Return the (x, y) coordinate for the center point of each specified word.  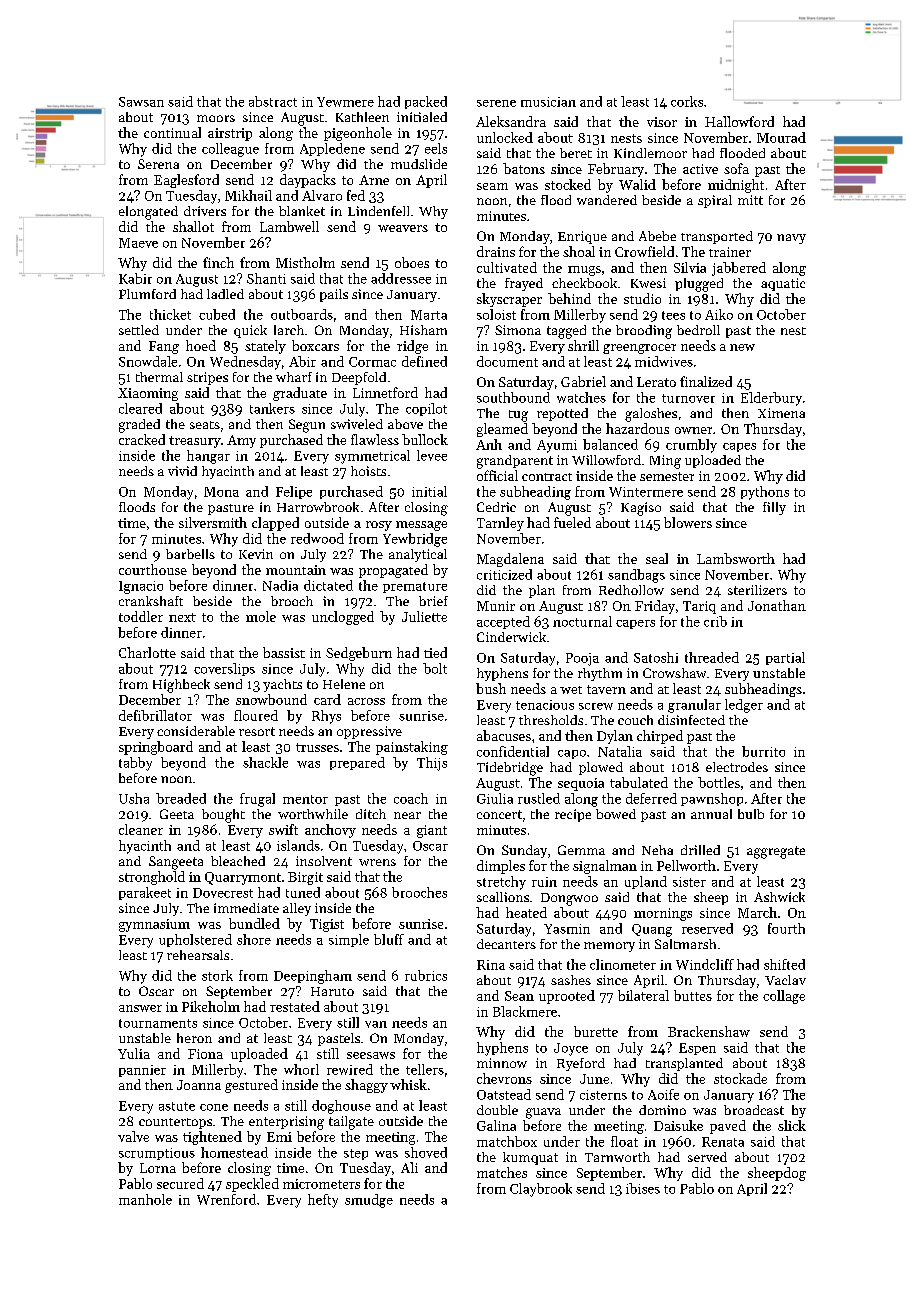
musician (548, 102)
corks (687, 101)
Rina (491, 965)
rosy (379, 526)
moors (216, 118)
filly (774, 508)
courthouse (153, 569)
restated (295, 1006)
